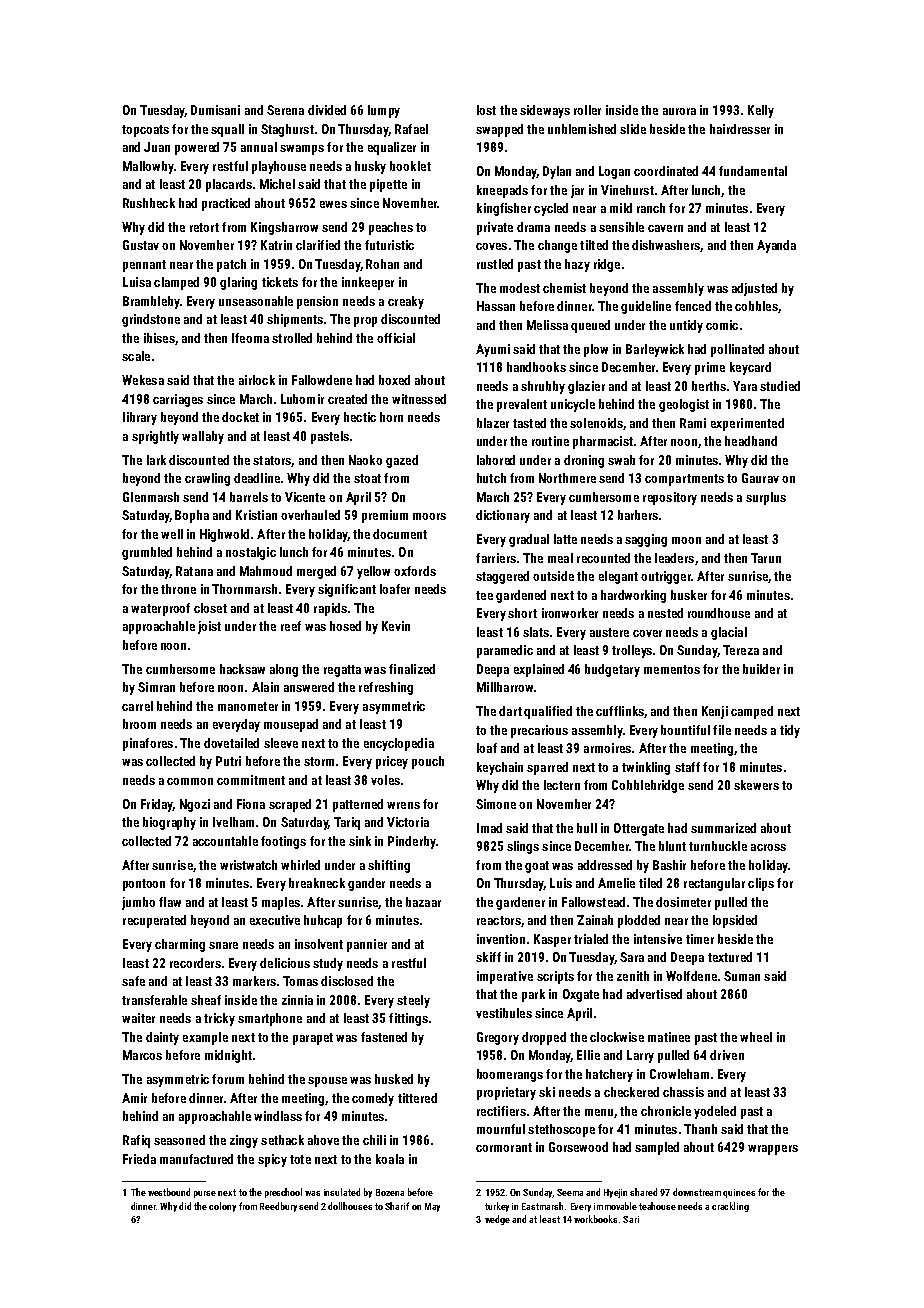  I want to click on pinafores, so click(148, 744).
